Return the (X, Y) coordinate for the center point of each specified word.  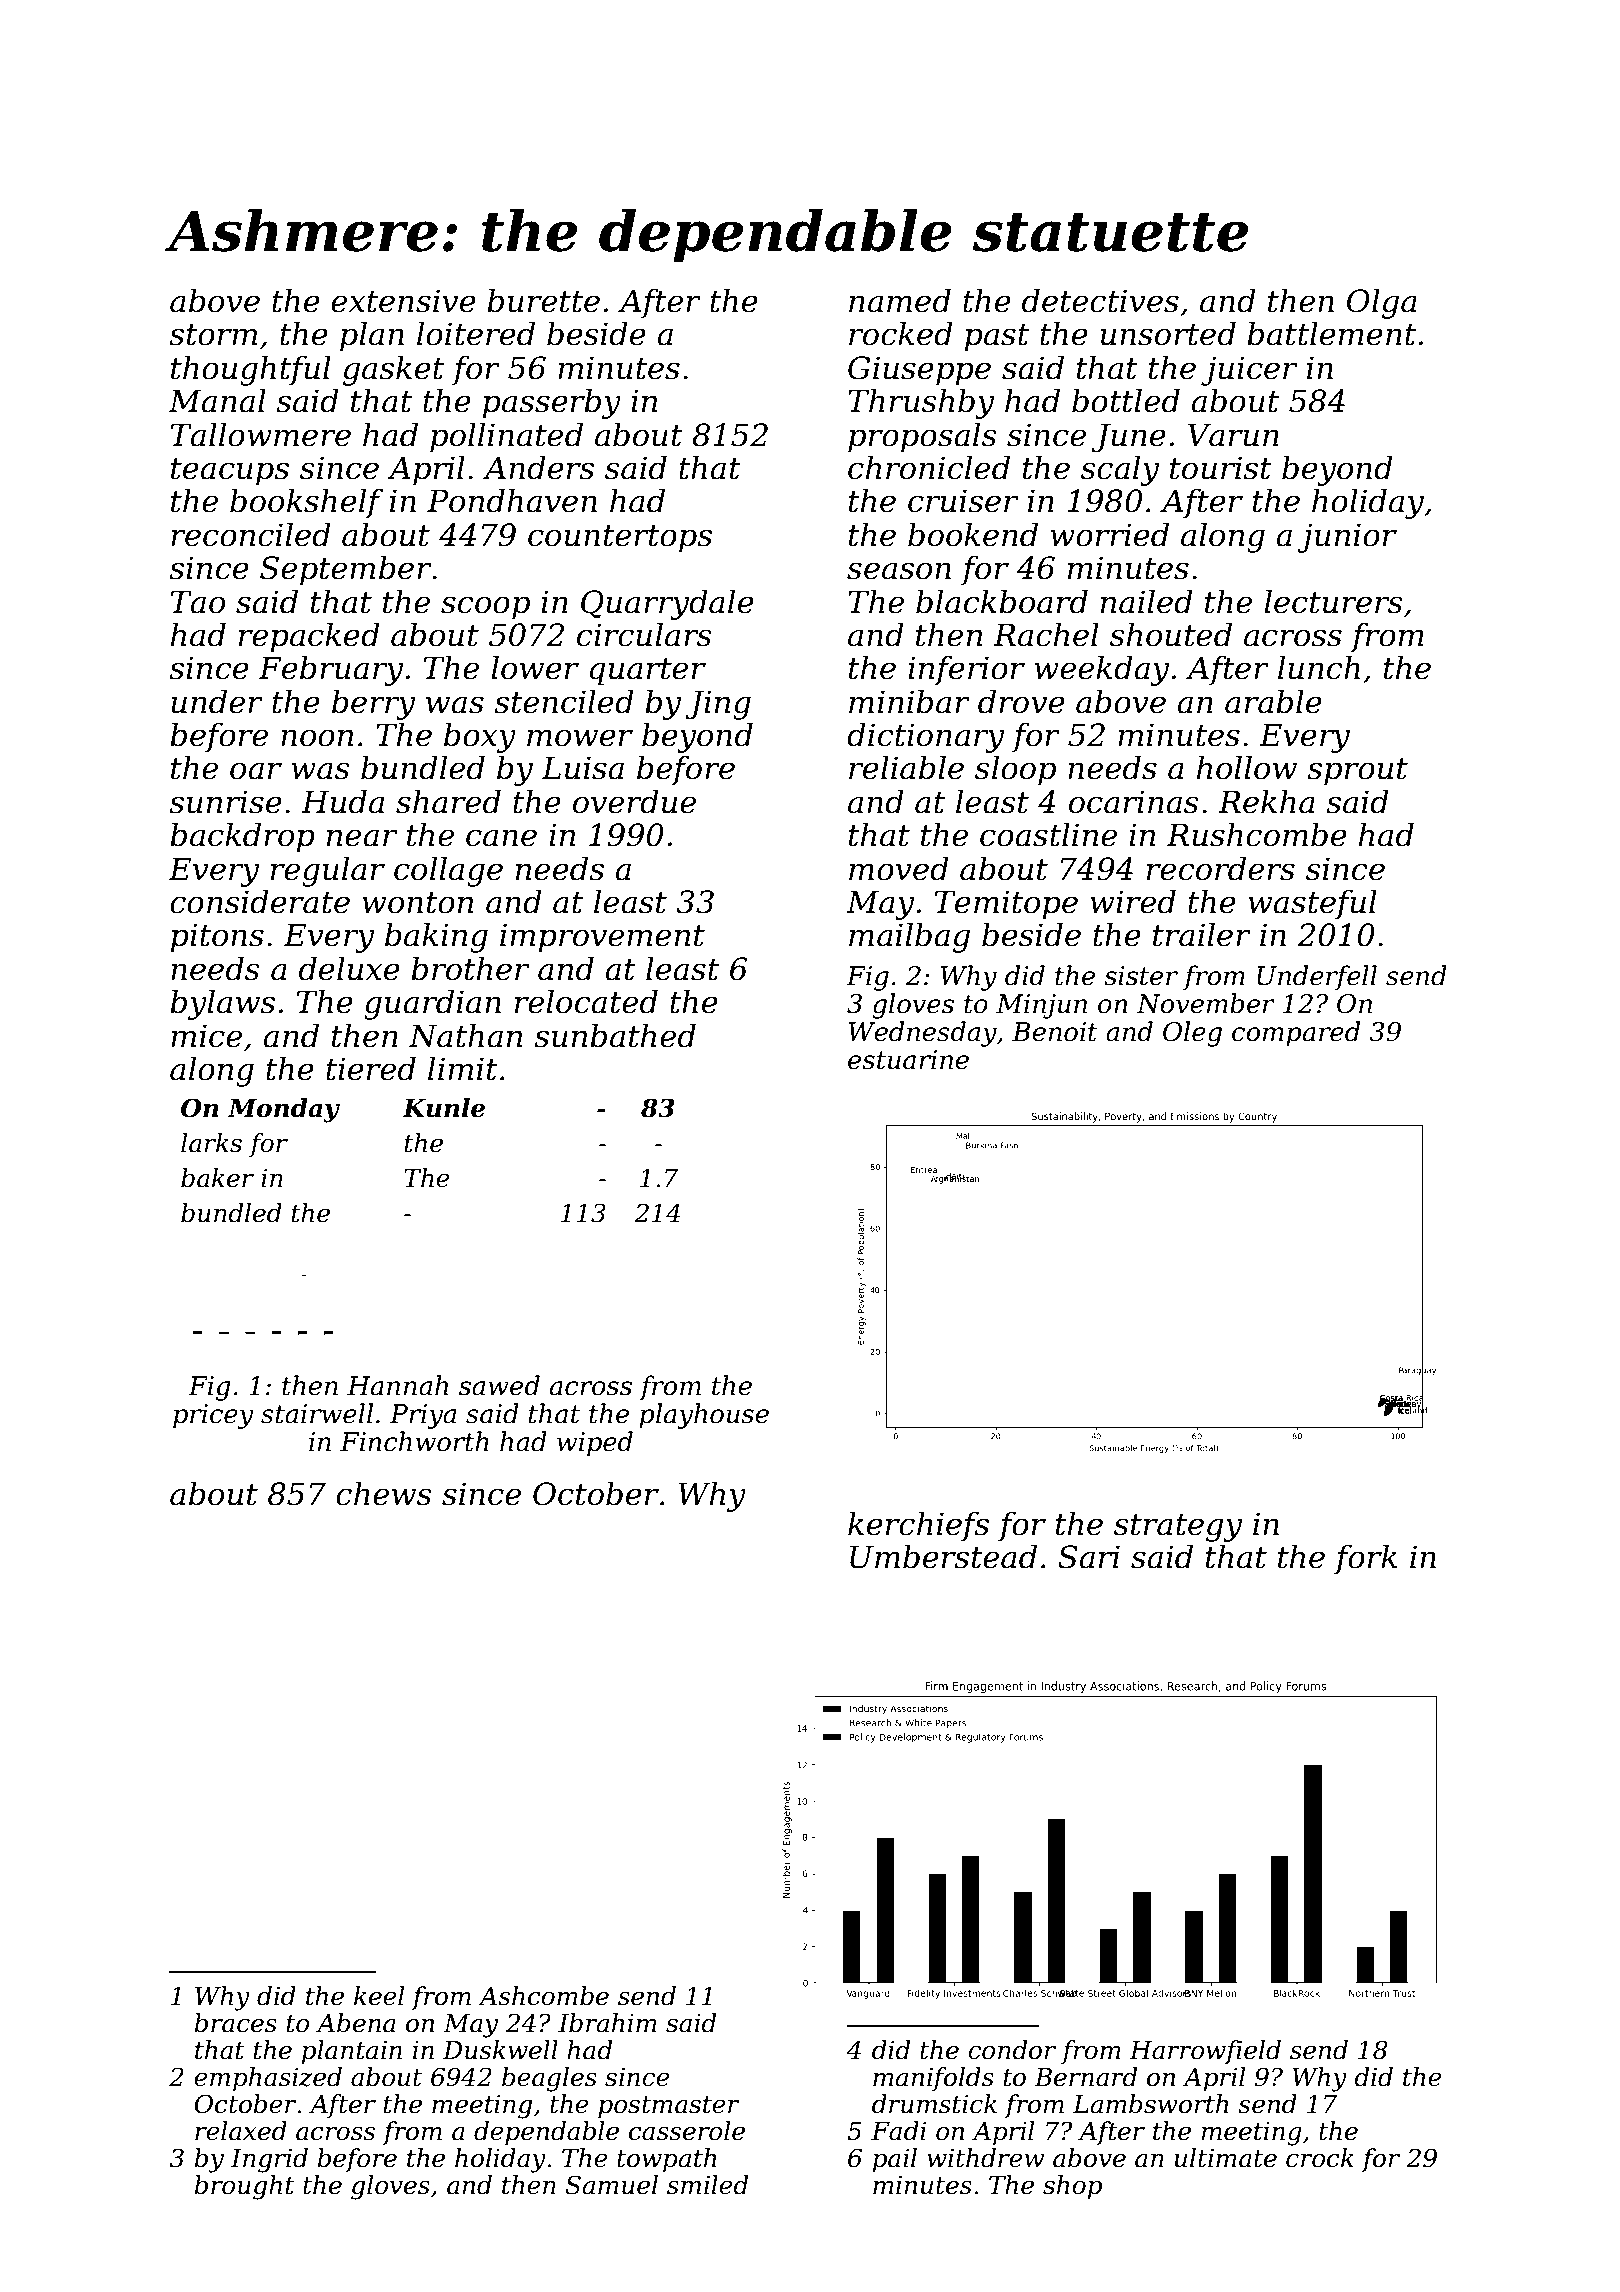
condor (1012, 2050)
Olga (1382, 303)
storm (213, 335)
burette (543, 300)
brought (244, 2187)
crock (1320, 2158)
